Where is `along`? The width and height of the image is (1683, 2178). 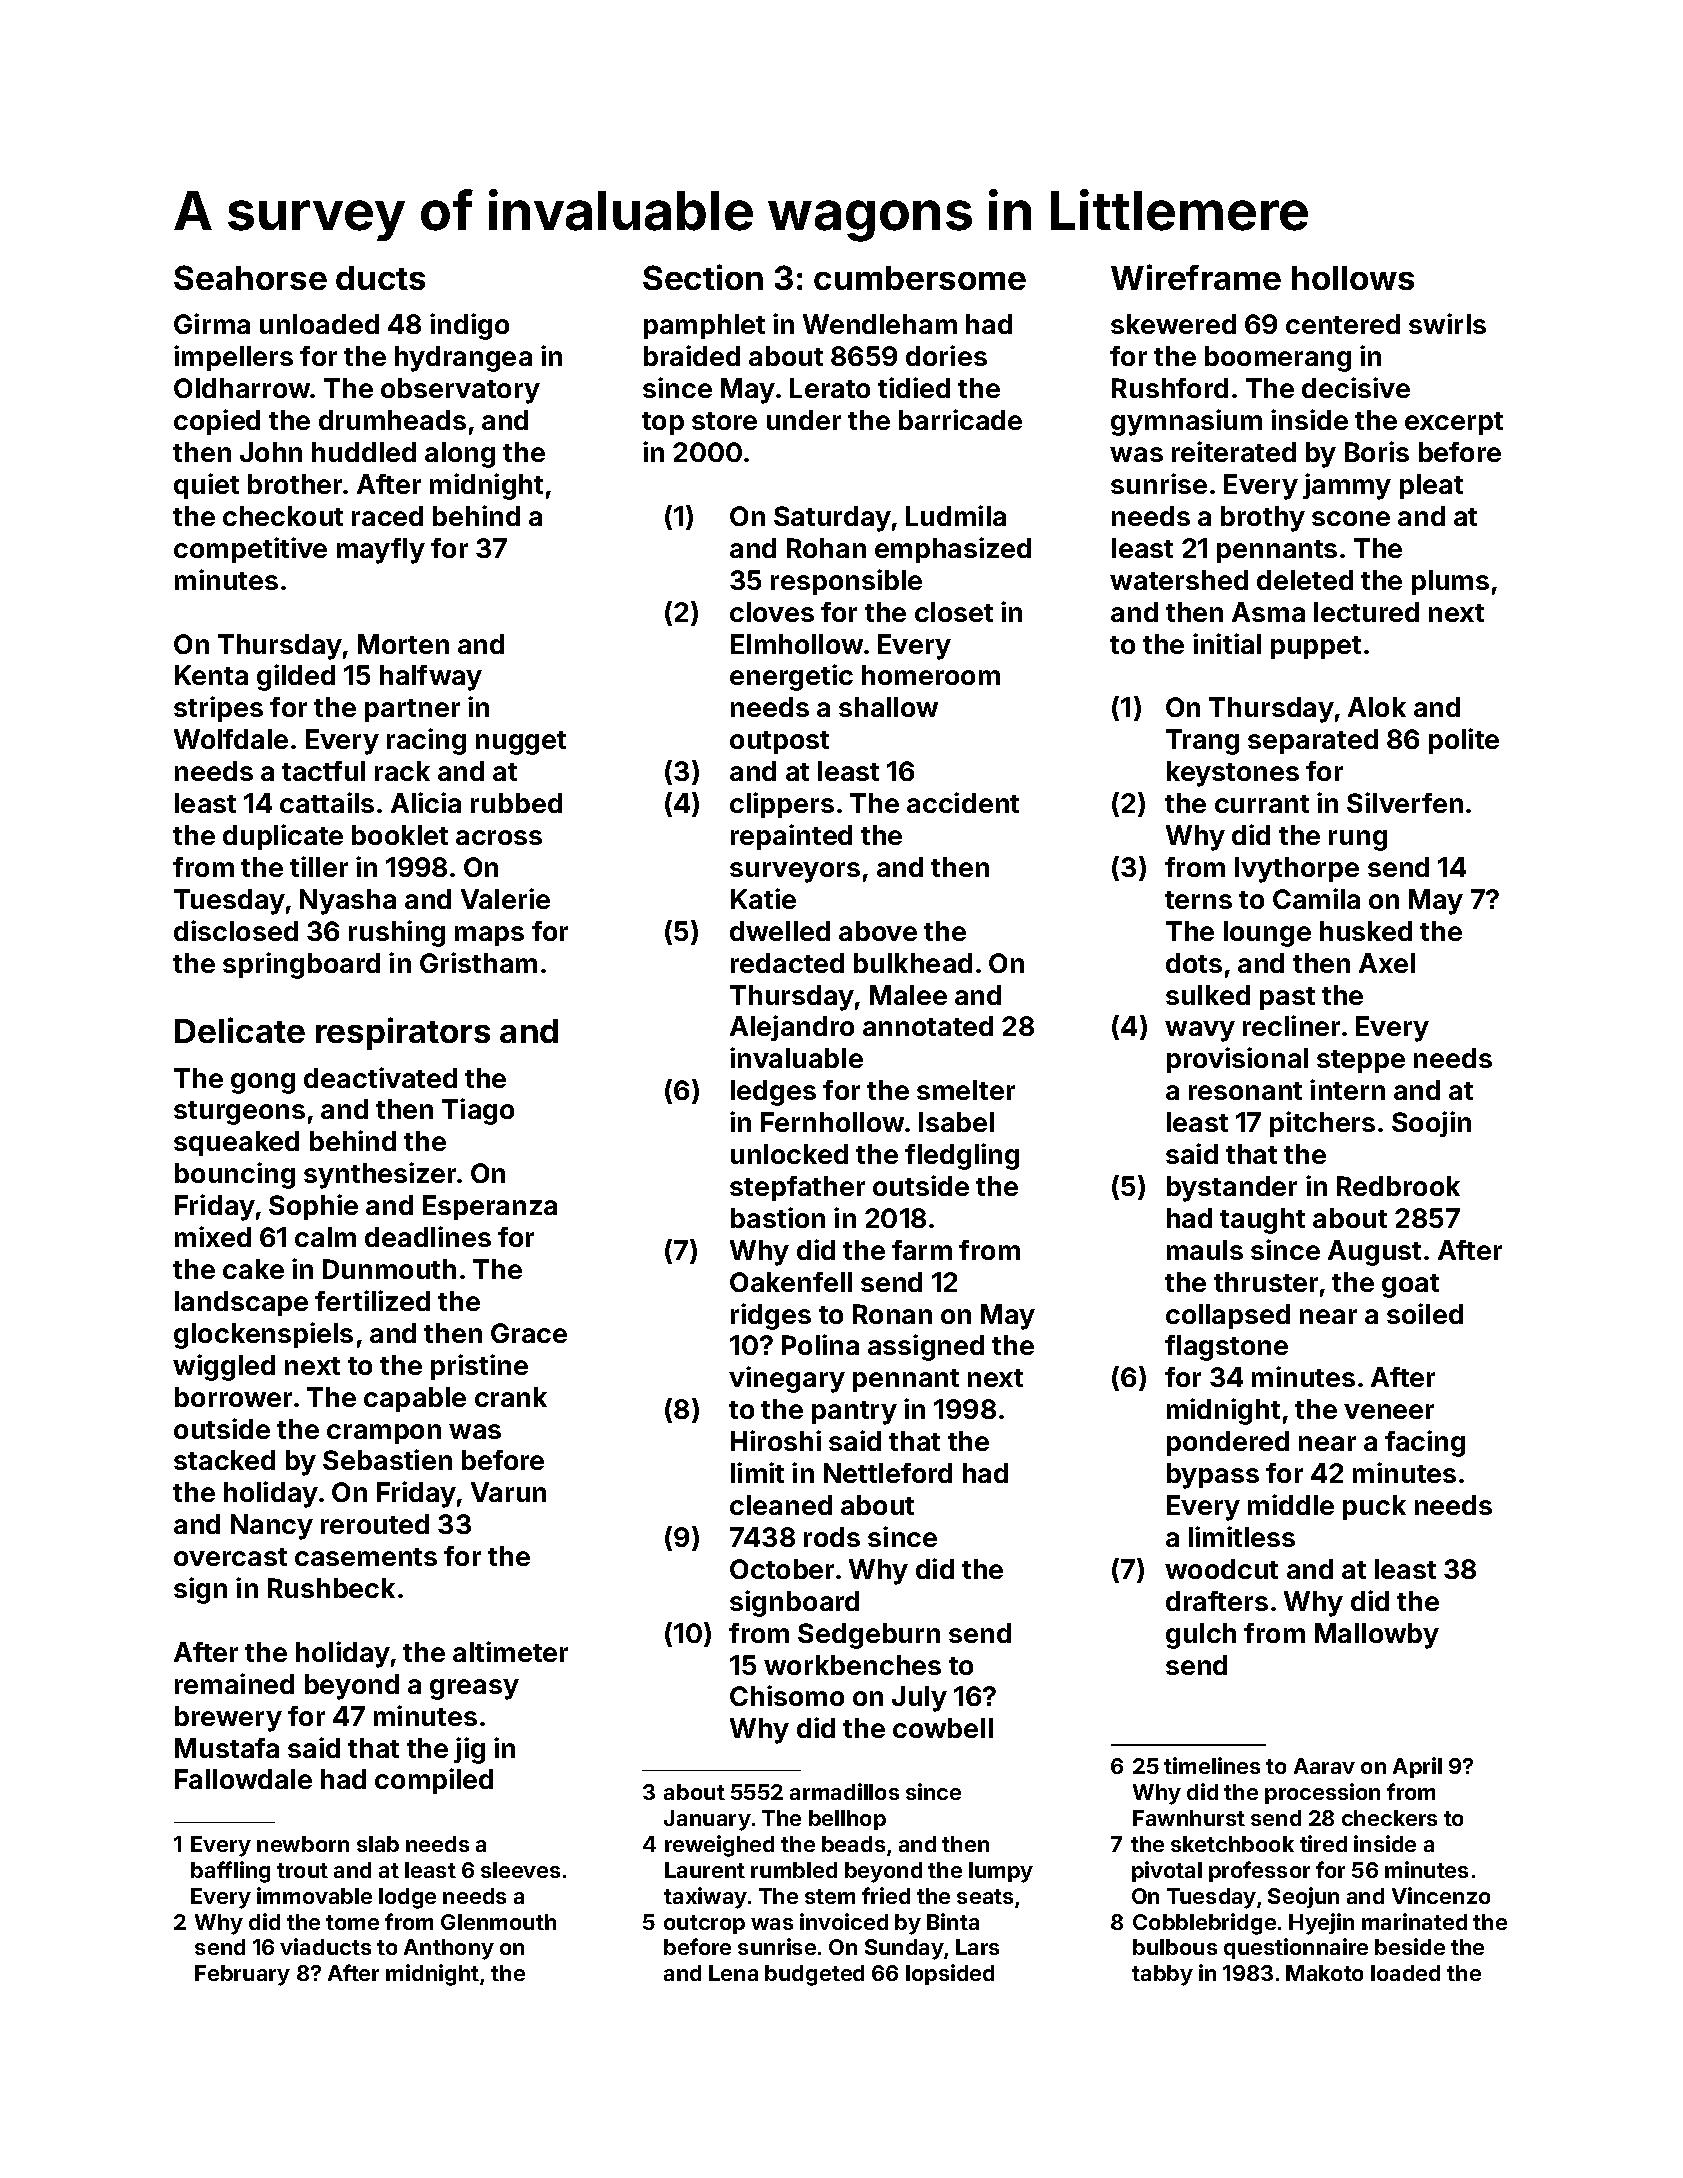
along is located at coordinates (460, 455).
